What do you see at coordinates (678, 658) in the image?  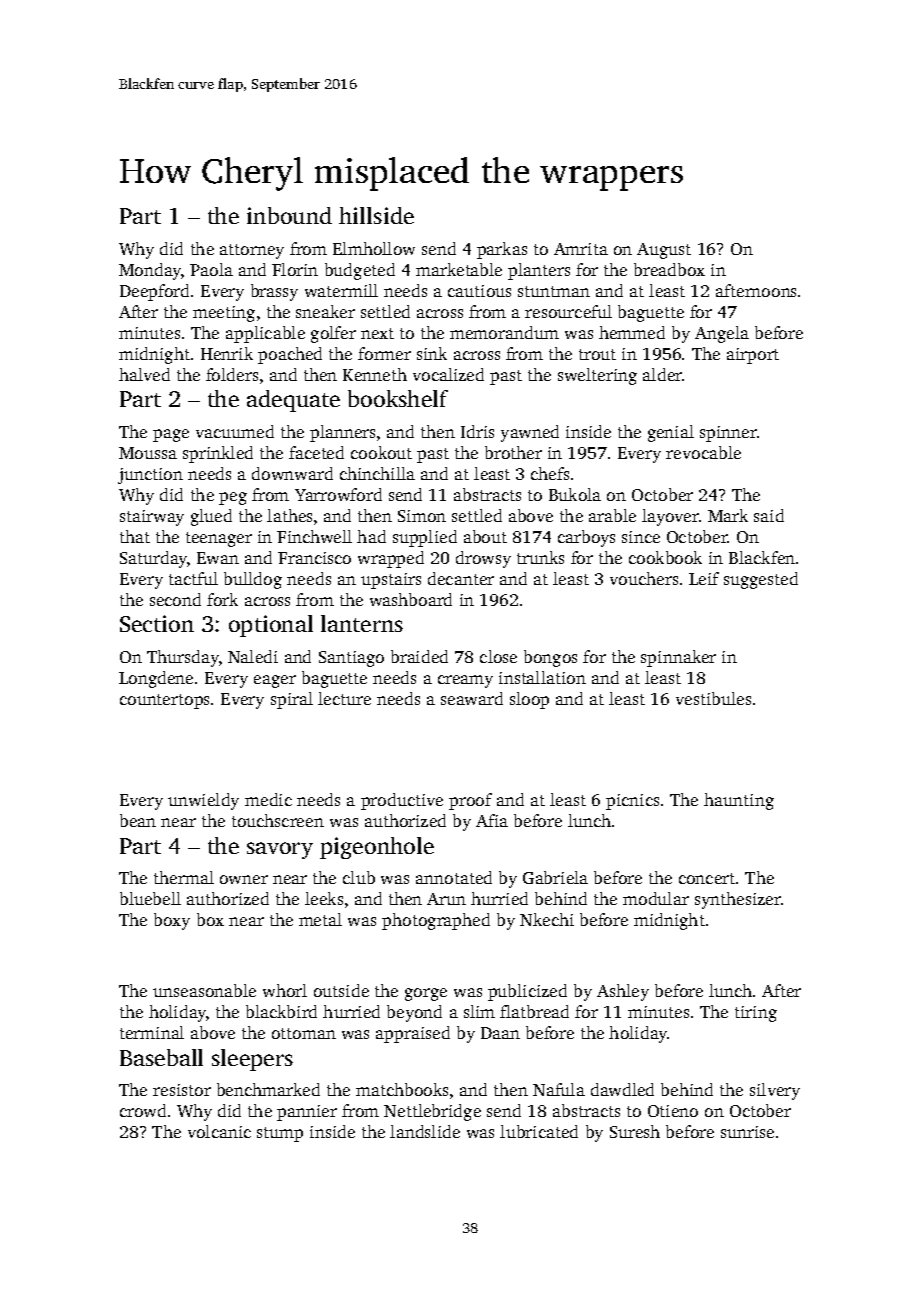 I see `spinnaker` at bounding box center [678, 658].
